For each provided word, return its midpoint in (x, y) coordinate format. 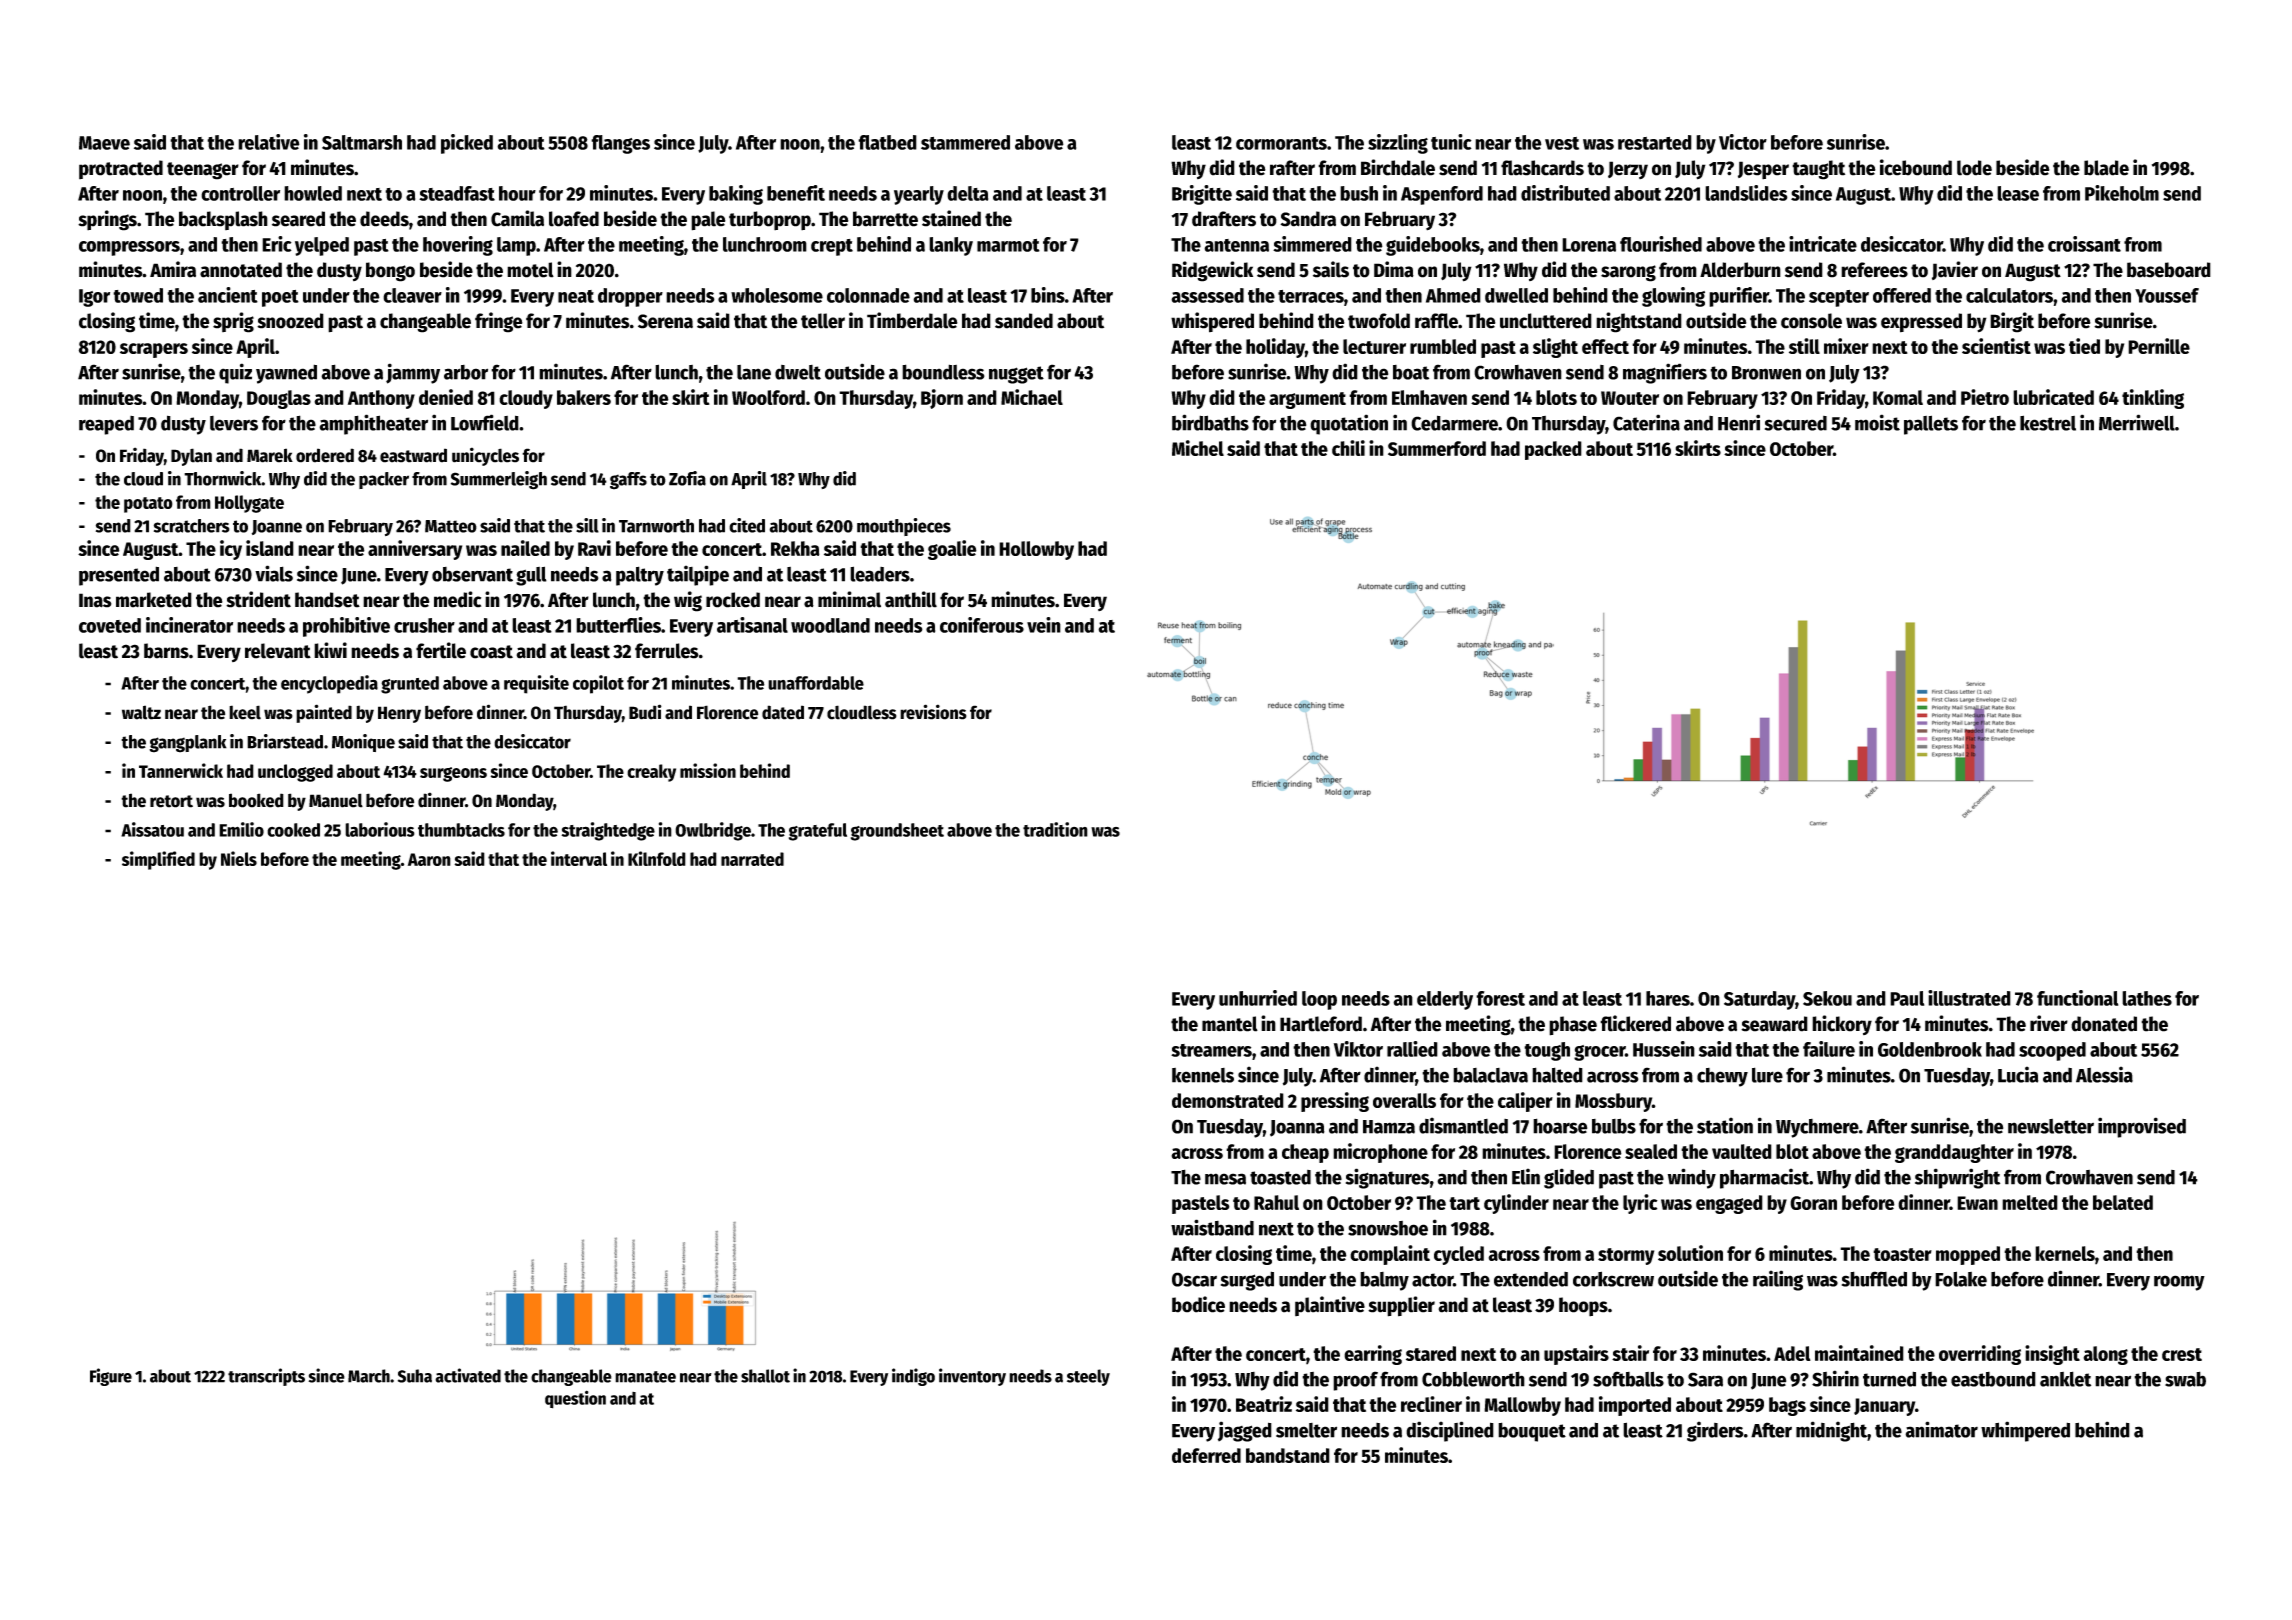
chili (1348, 448)
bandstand (1288, 1455)
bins (1048, 295)
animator (1941, 1429)
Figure (111, 1377)
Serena (665, 321)
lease (2018, 193)
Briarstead (285, 741)
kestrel (2048, 423)
